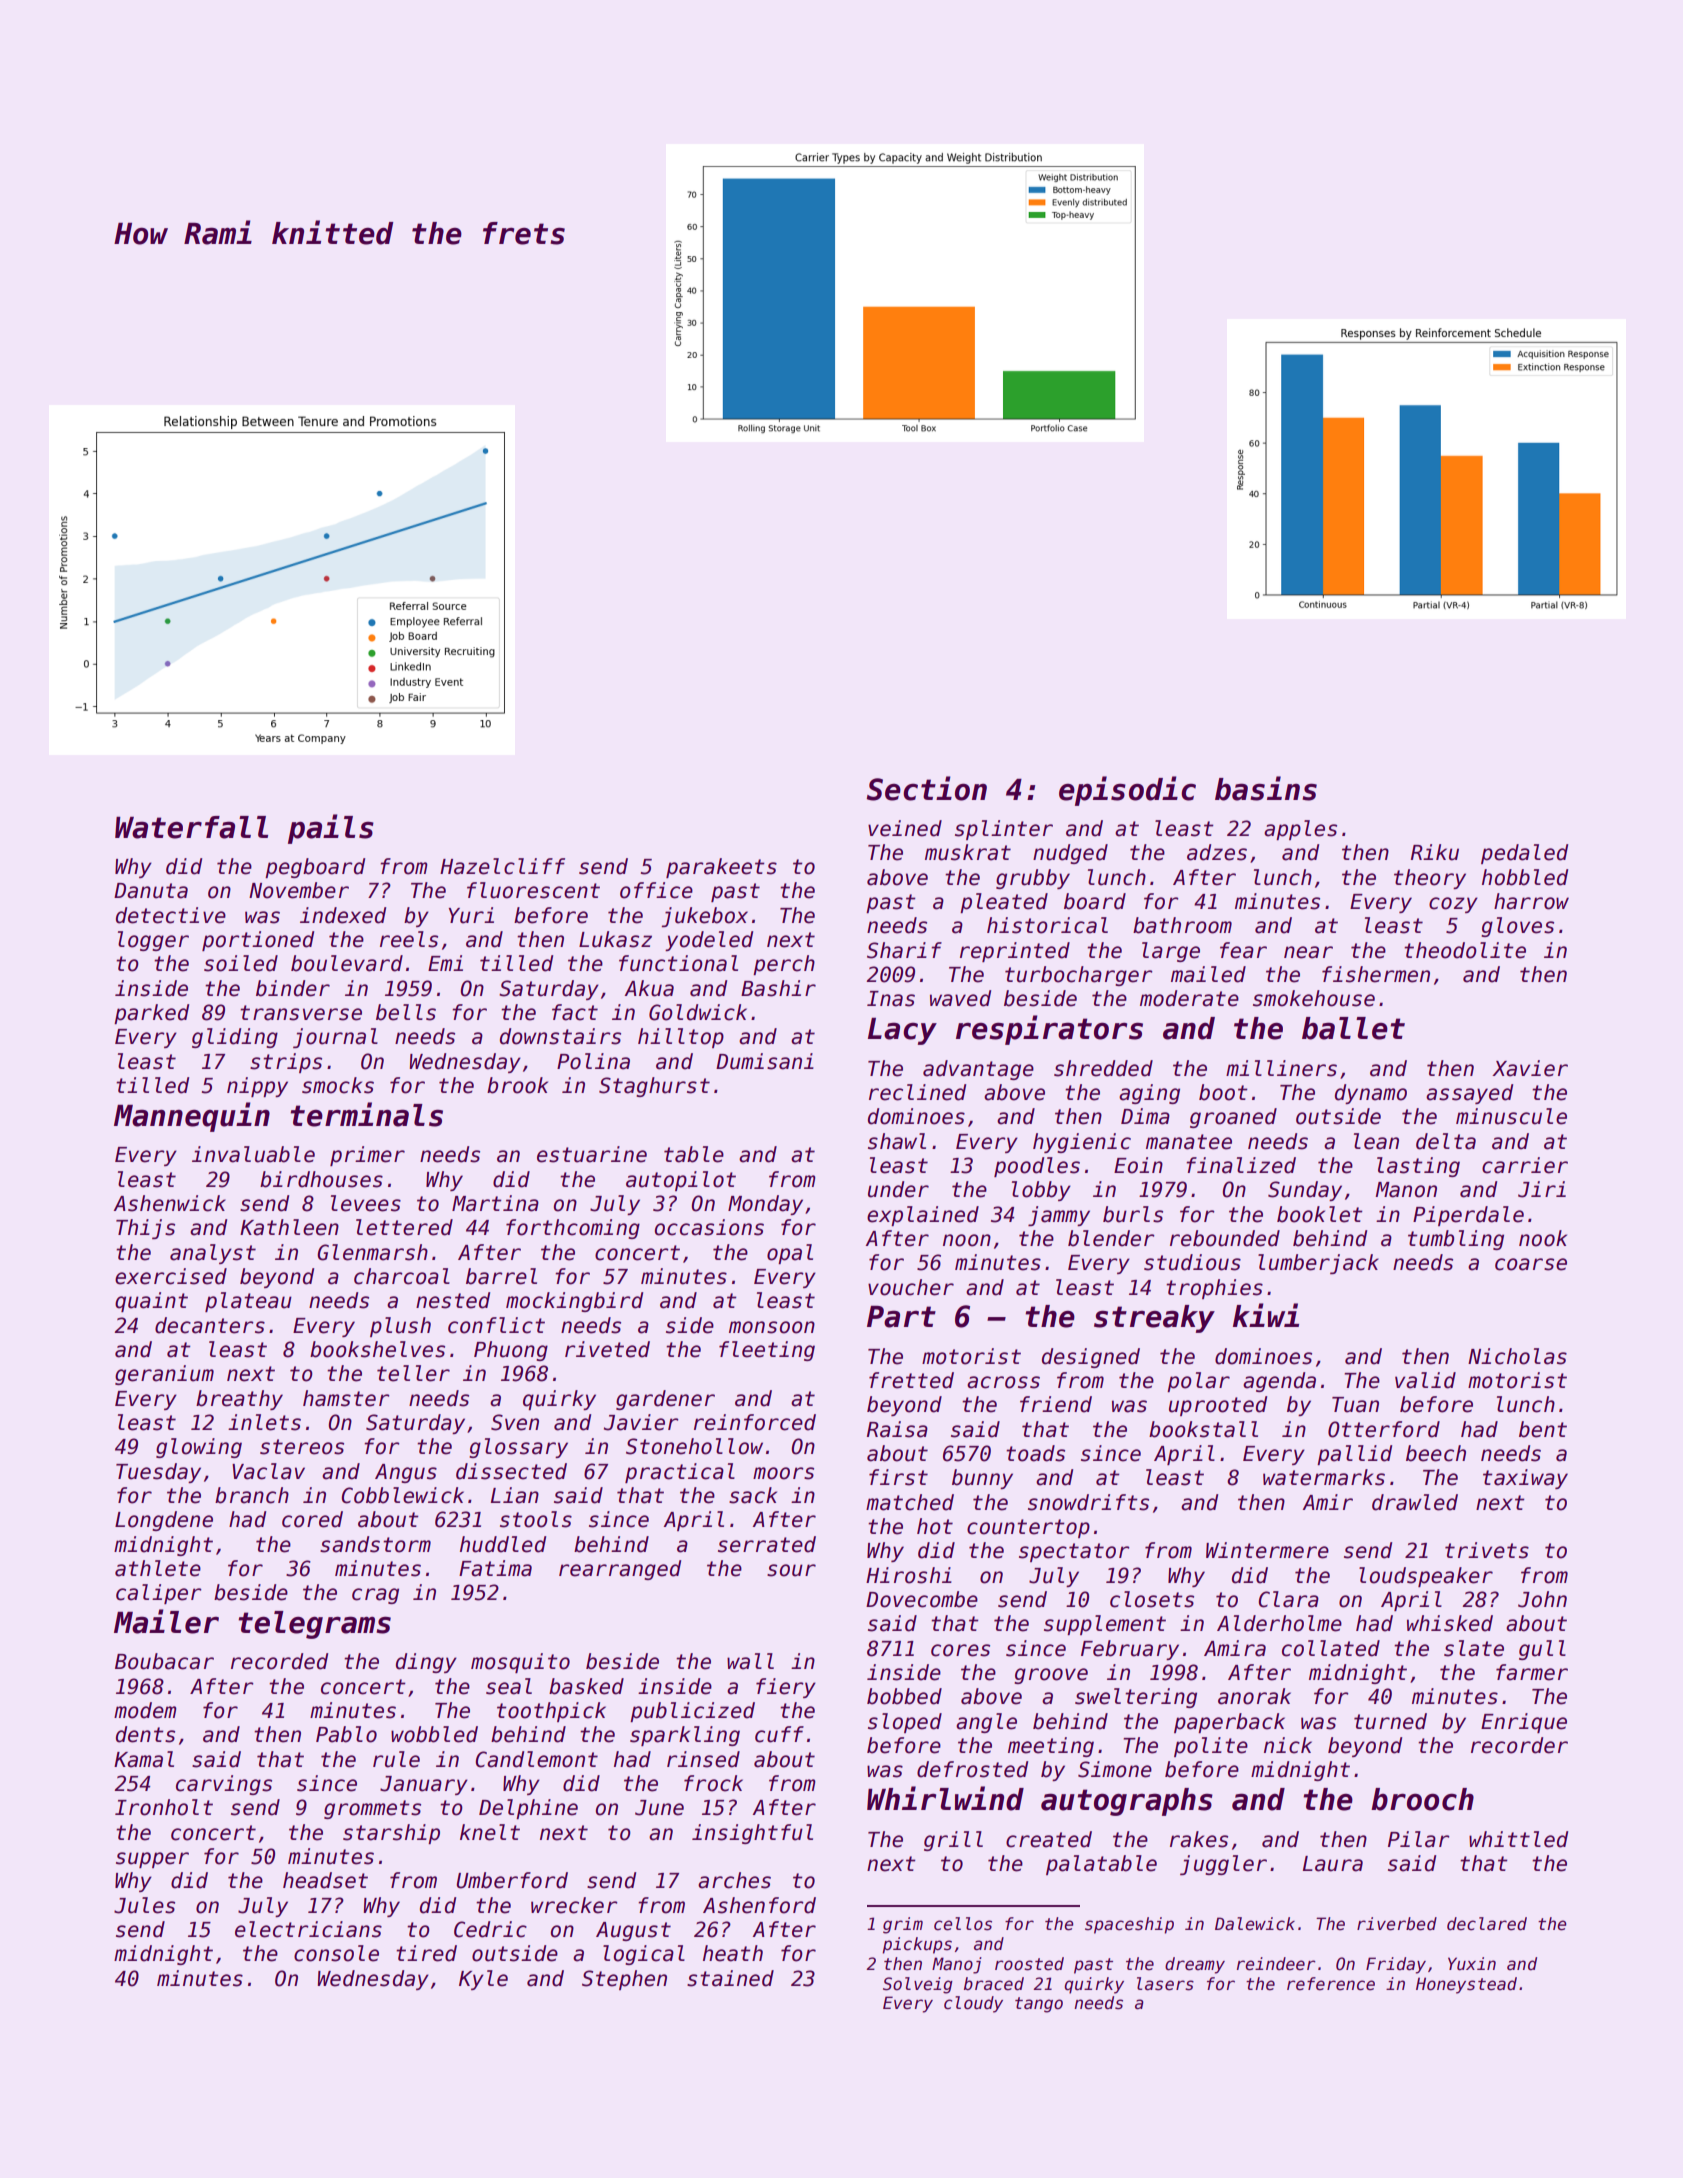 This screenshot has width=1683, height=2178. What do you see at coordinates (335, 1038) in the screenshot?
I see `journal` at bounding box center [335, 1038].
